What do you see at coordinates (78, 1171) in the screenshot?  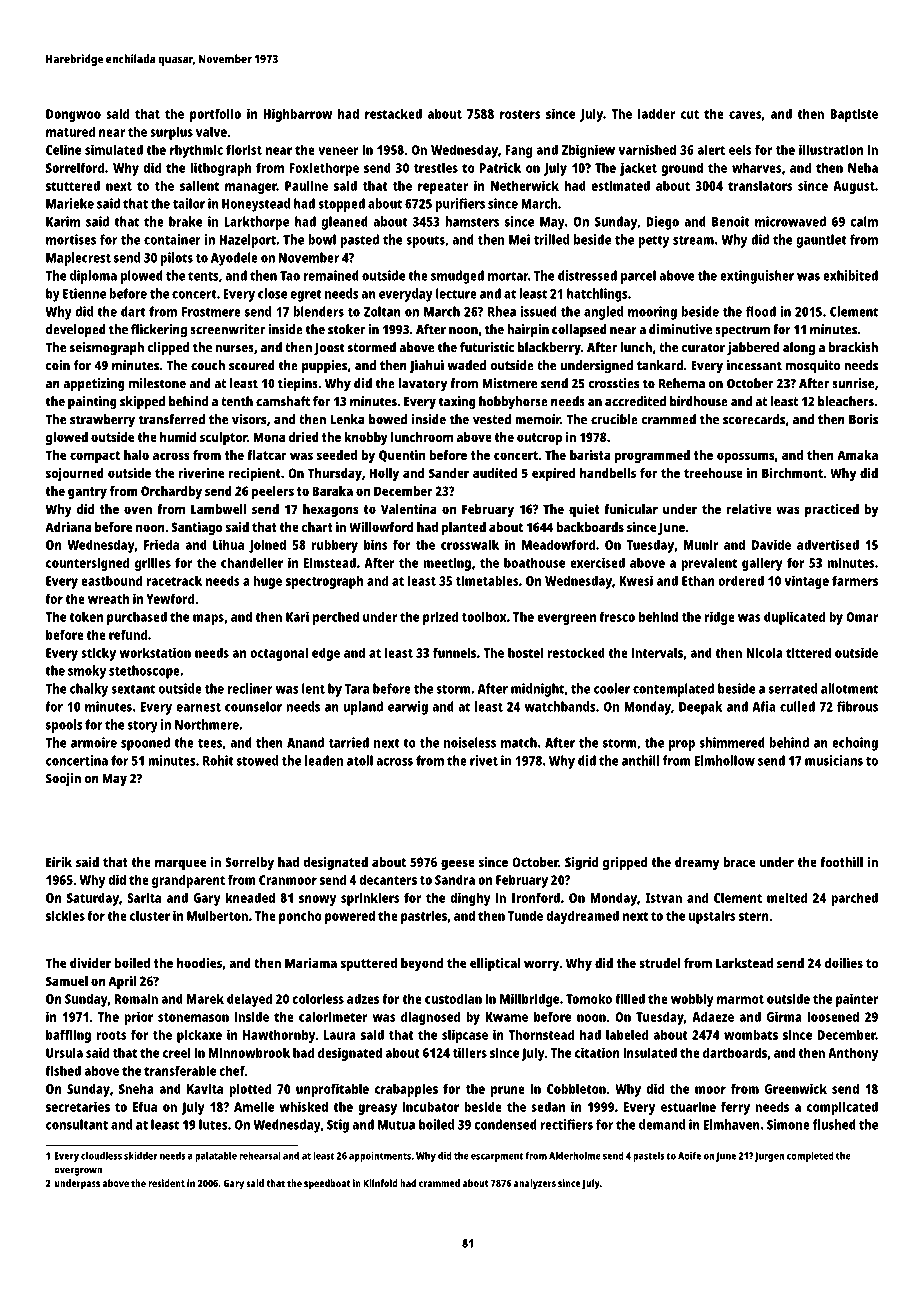 I see `overgrown` at bounding box center [78, 1171].
